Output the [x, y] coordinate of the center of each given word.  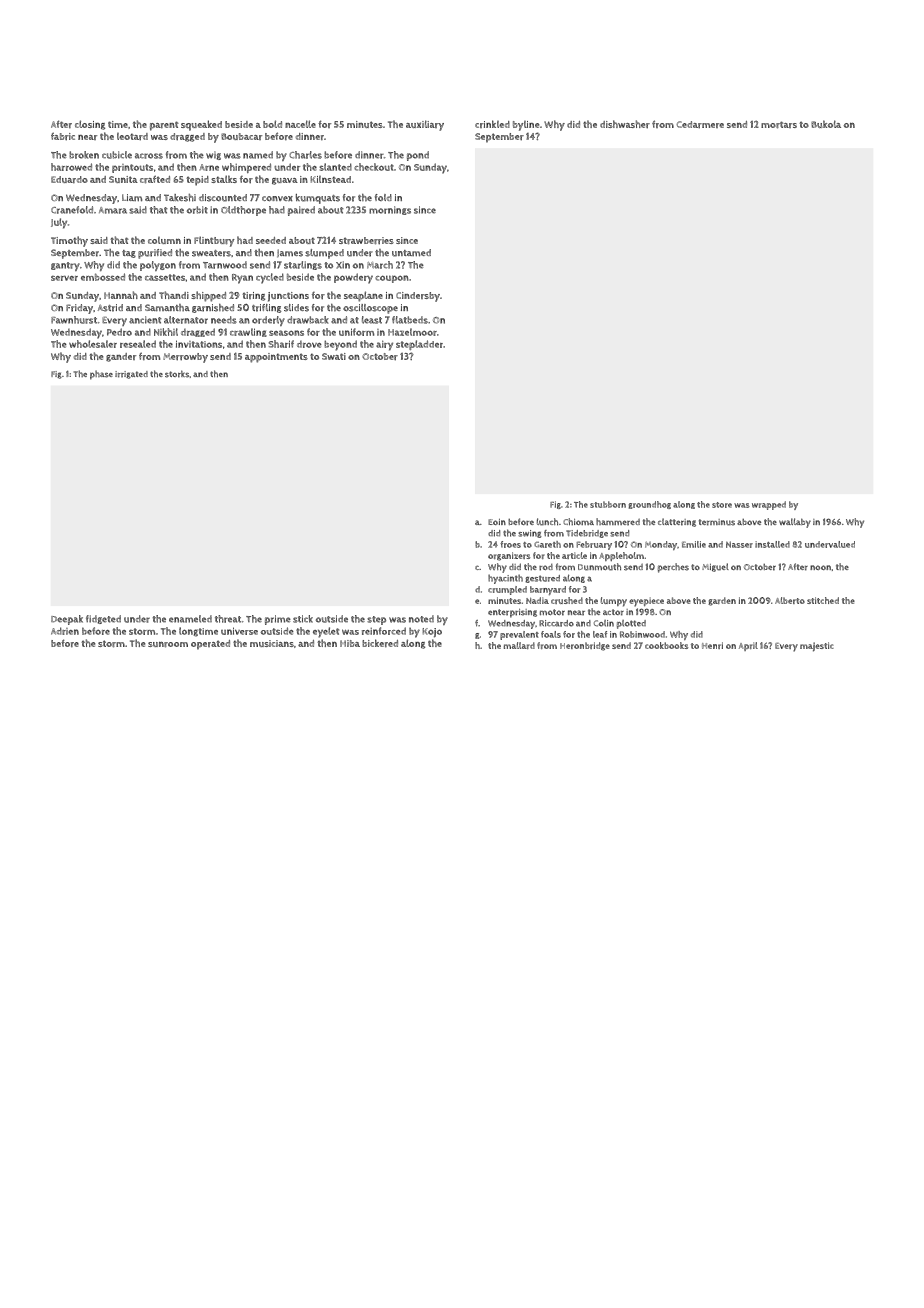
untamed [411, 253]
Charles [305, 155]
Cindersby [418, 297]
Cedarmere [700, 124]
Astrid [110, 308]
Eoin [497, 522]
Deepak [67, 620]
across [149, 156]
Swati [334, 356]
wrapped [769, 505]
